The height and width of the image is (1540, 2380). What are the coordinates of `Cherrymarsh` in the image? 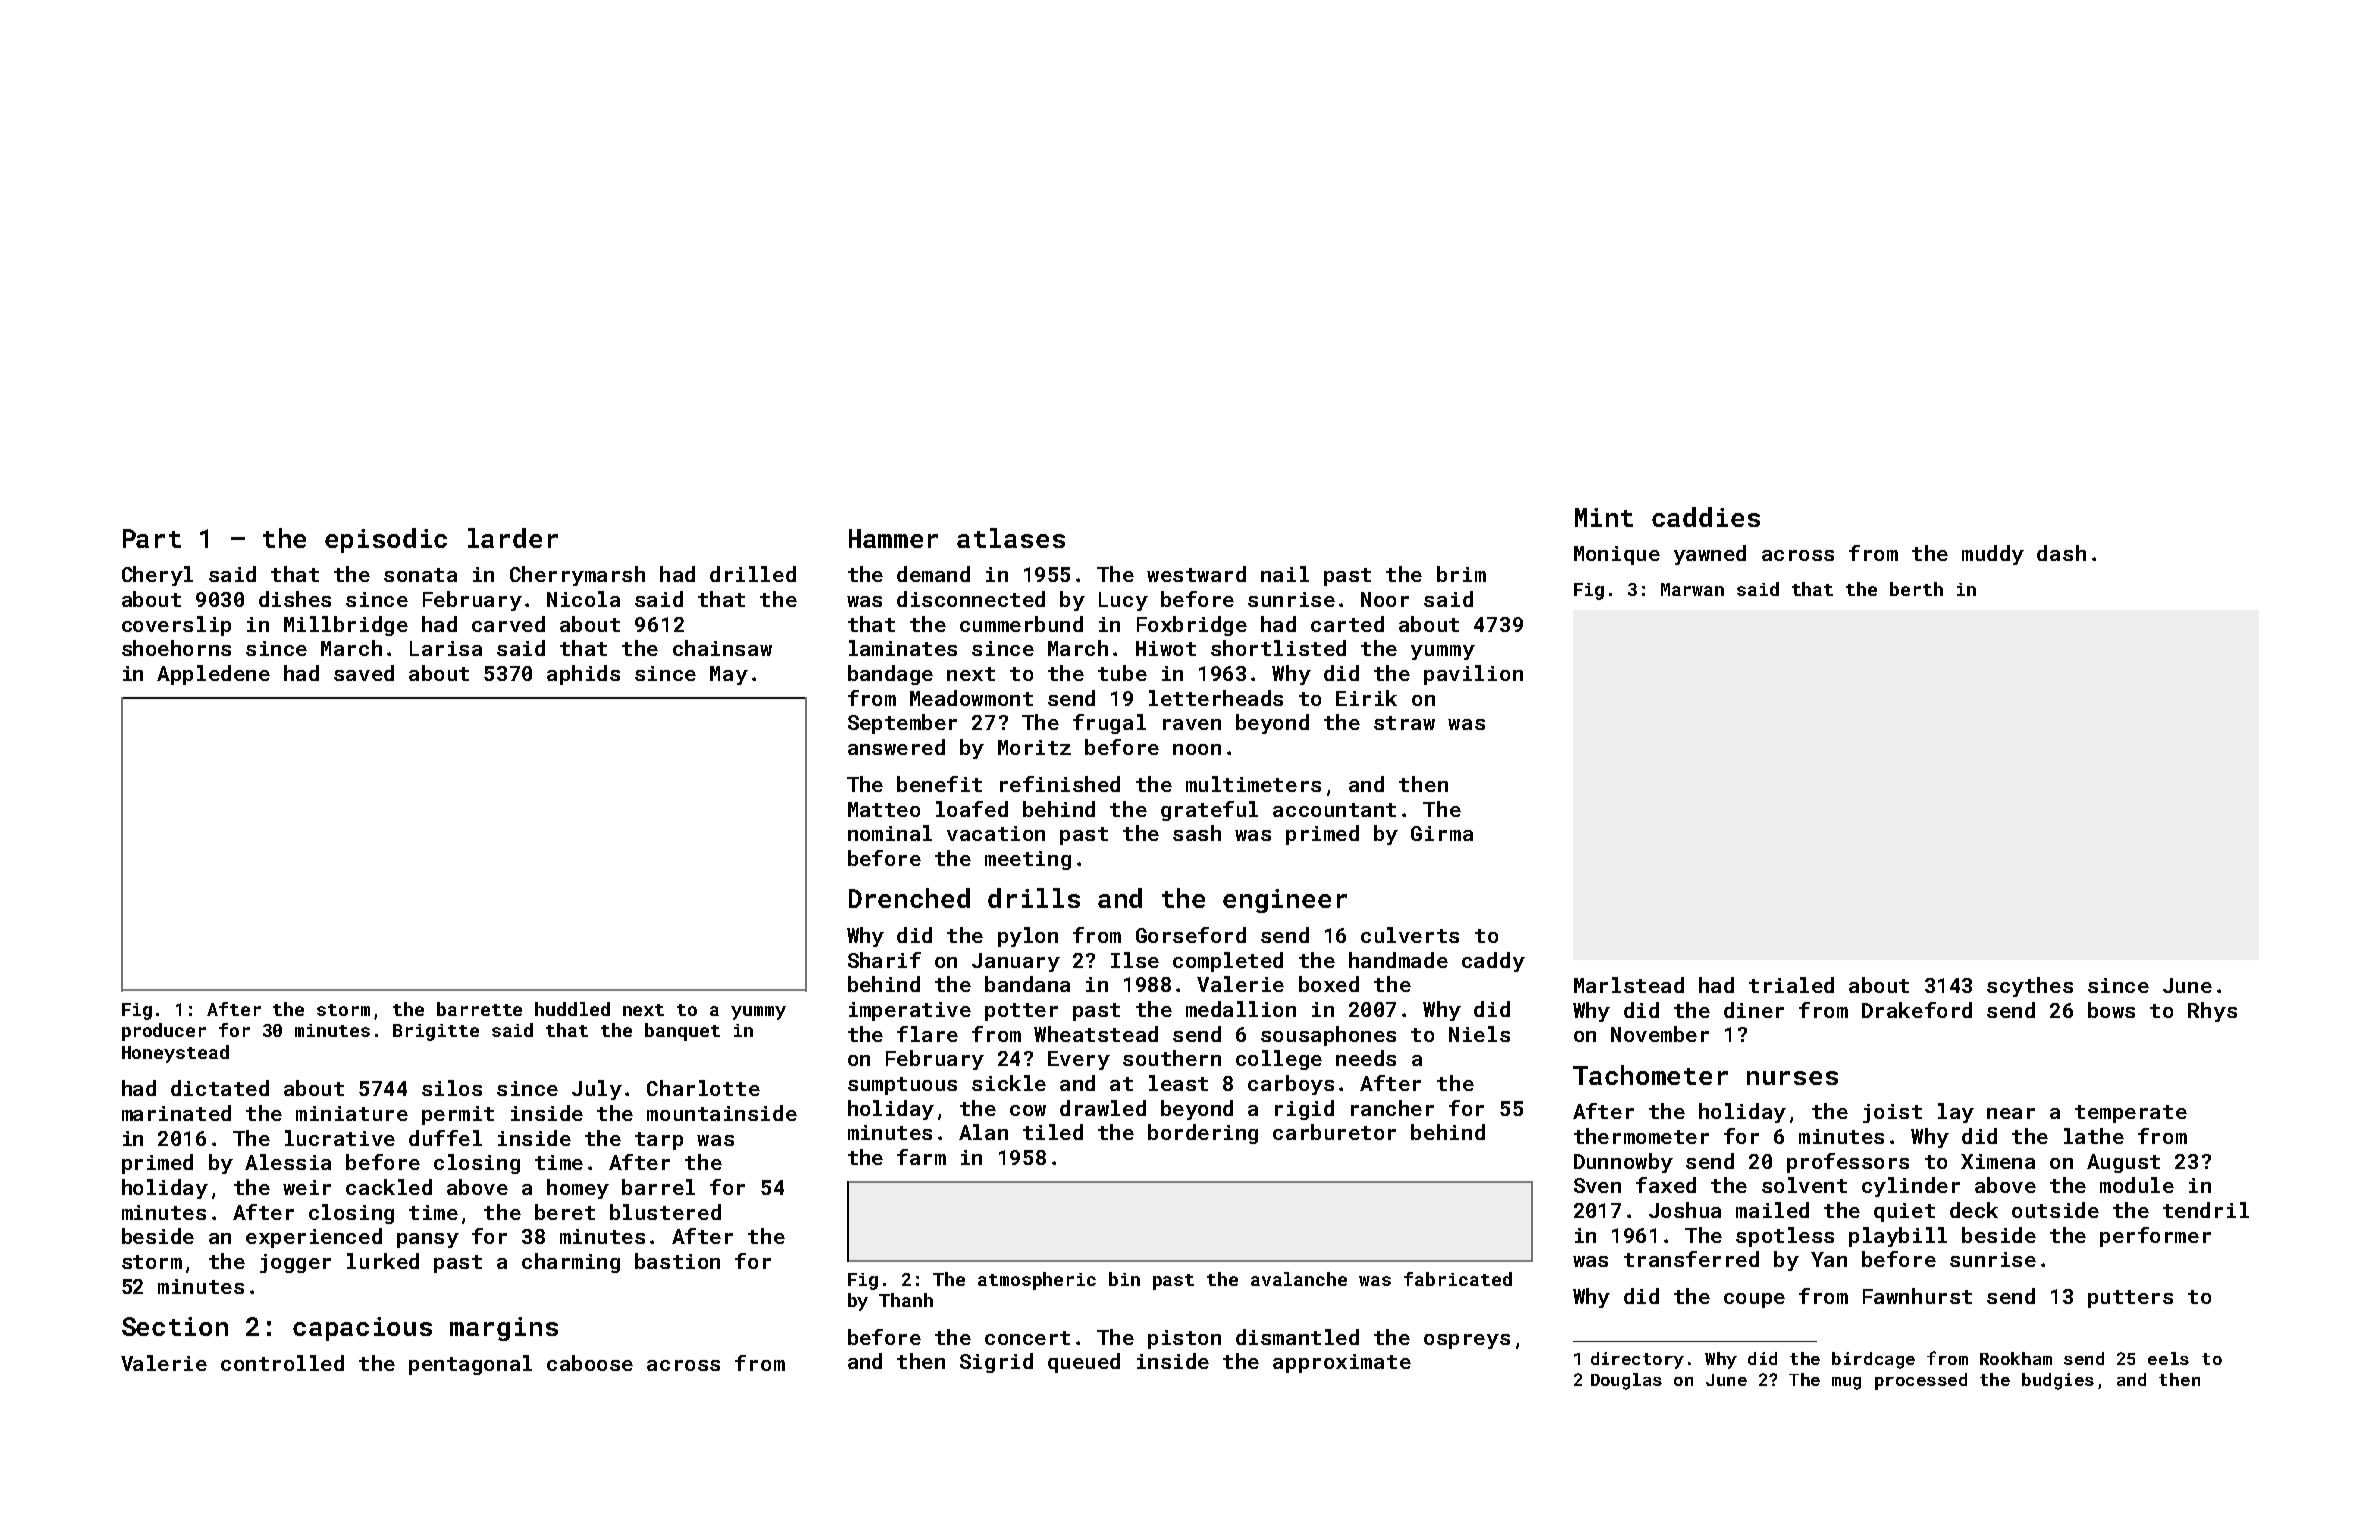 It's located at (577, 576).
